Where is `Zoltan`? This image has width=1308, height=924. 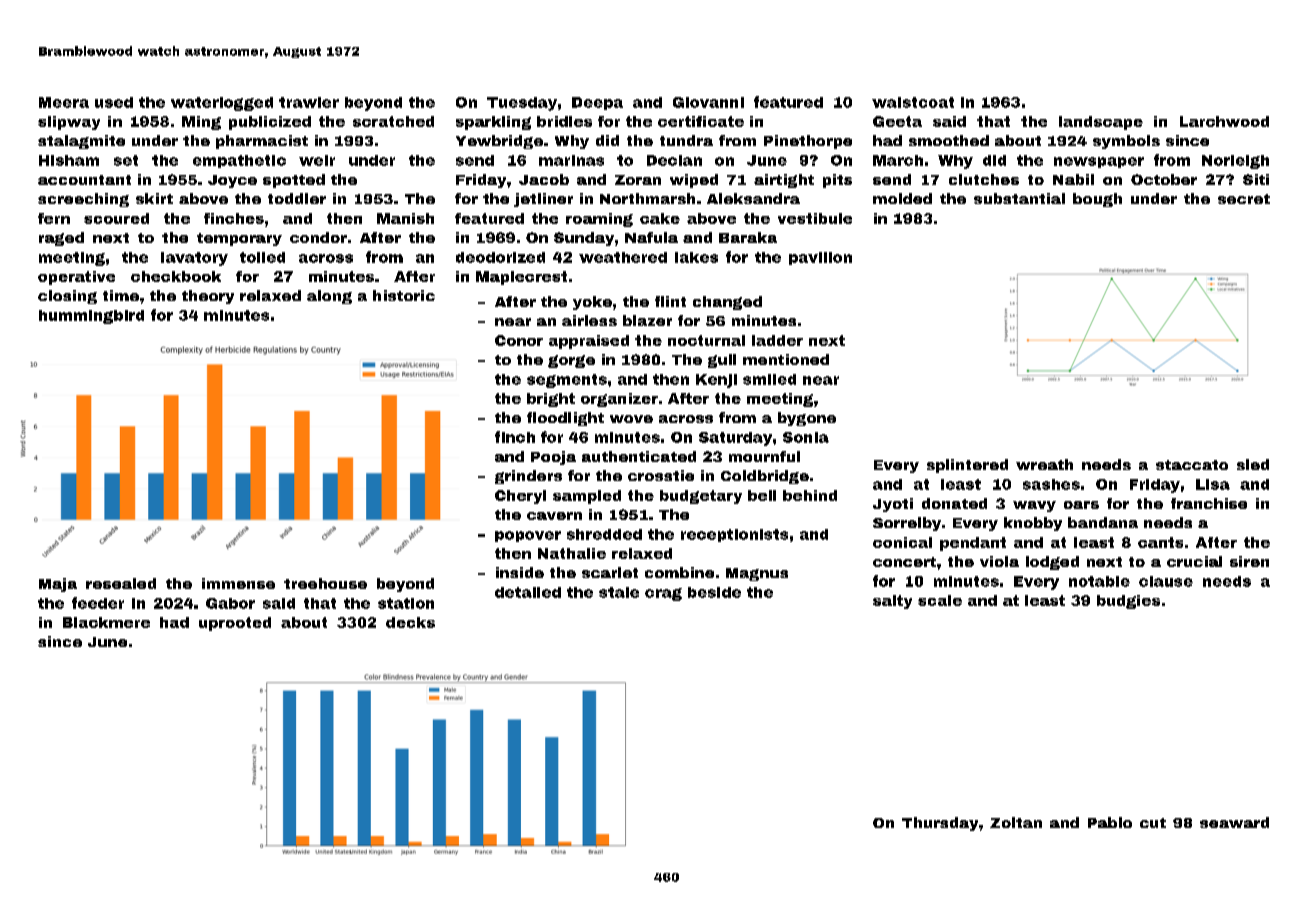 Zoltan is located at coordinates (1016, 822).
